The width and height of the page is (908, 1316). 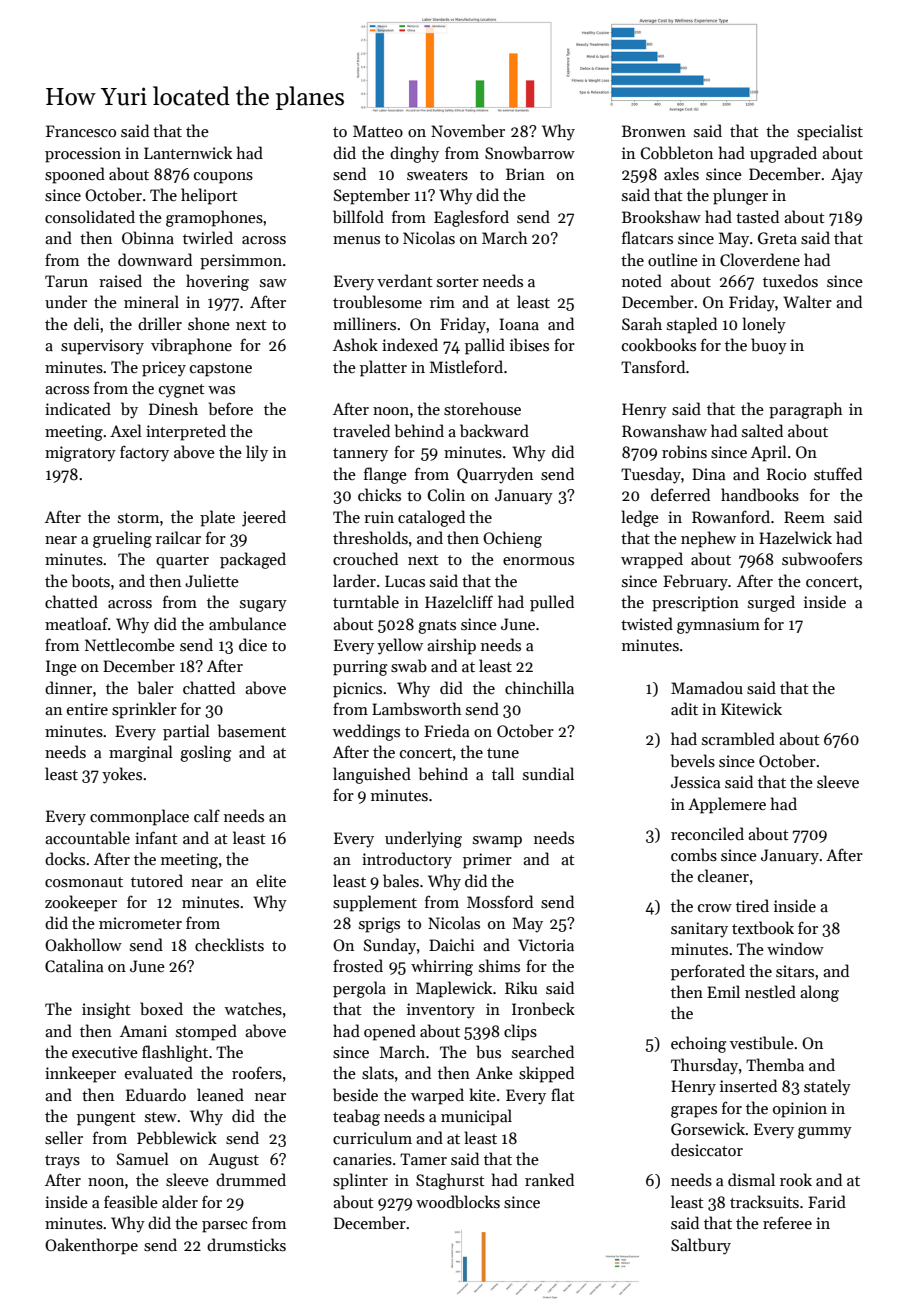 I want to click on boots, so click(x=91, y=581).
